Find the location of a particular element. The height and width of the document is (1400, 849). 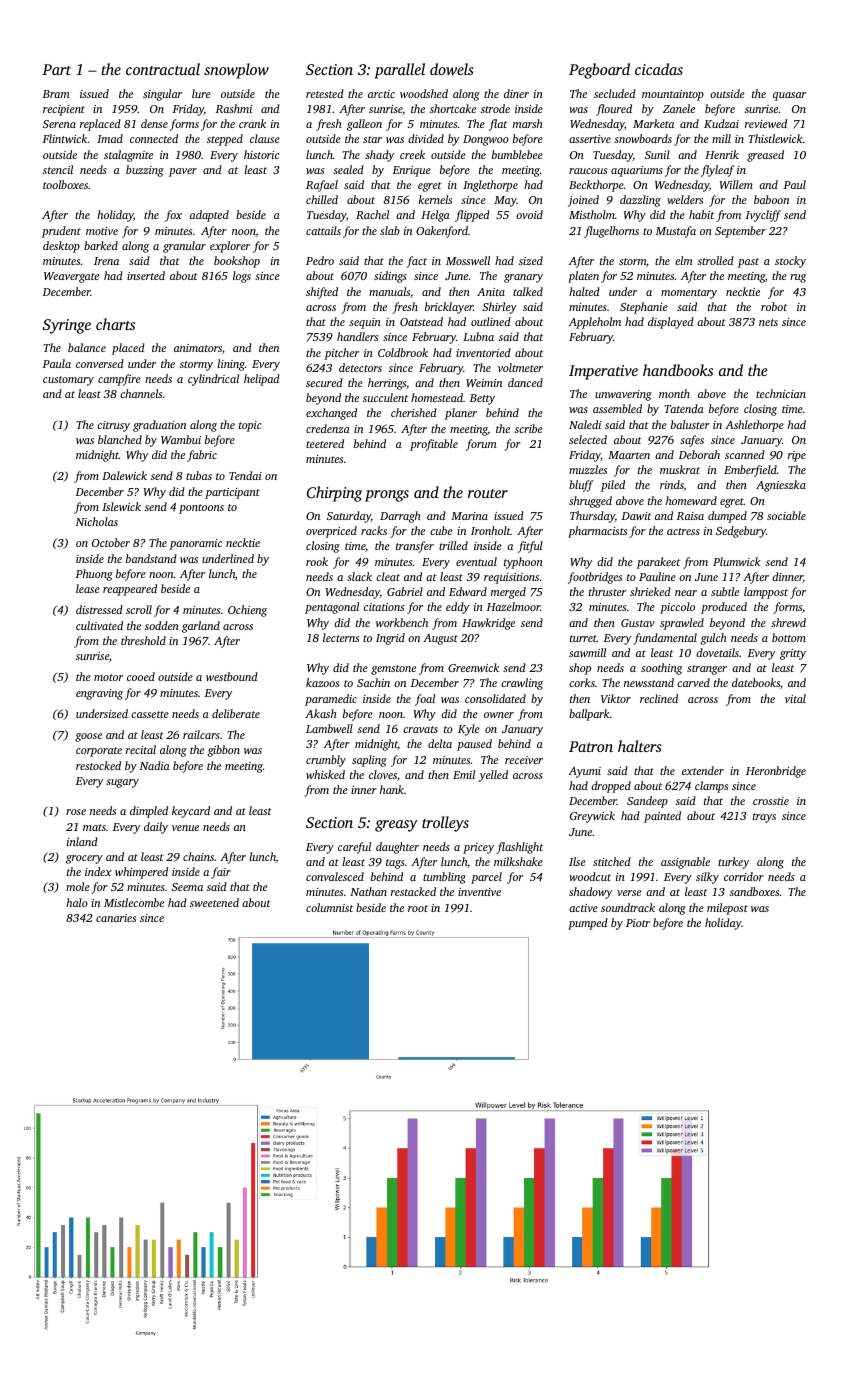

Seema is located at coordinates (187, 887).
